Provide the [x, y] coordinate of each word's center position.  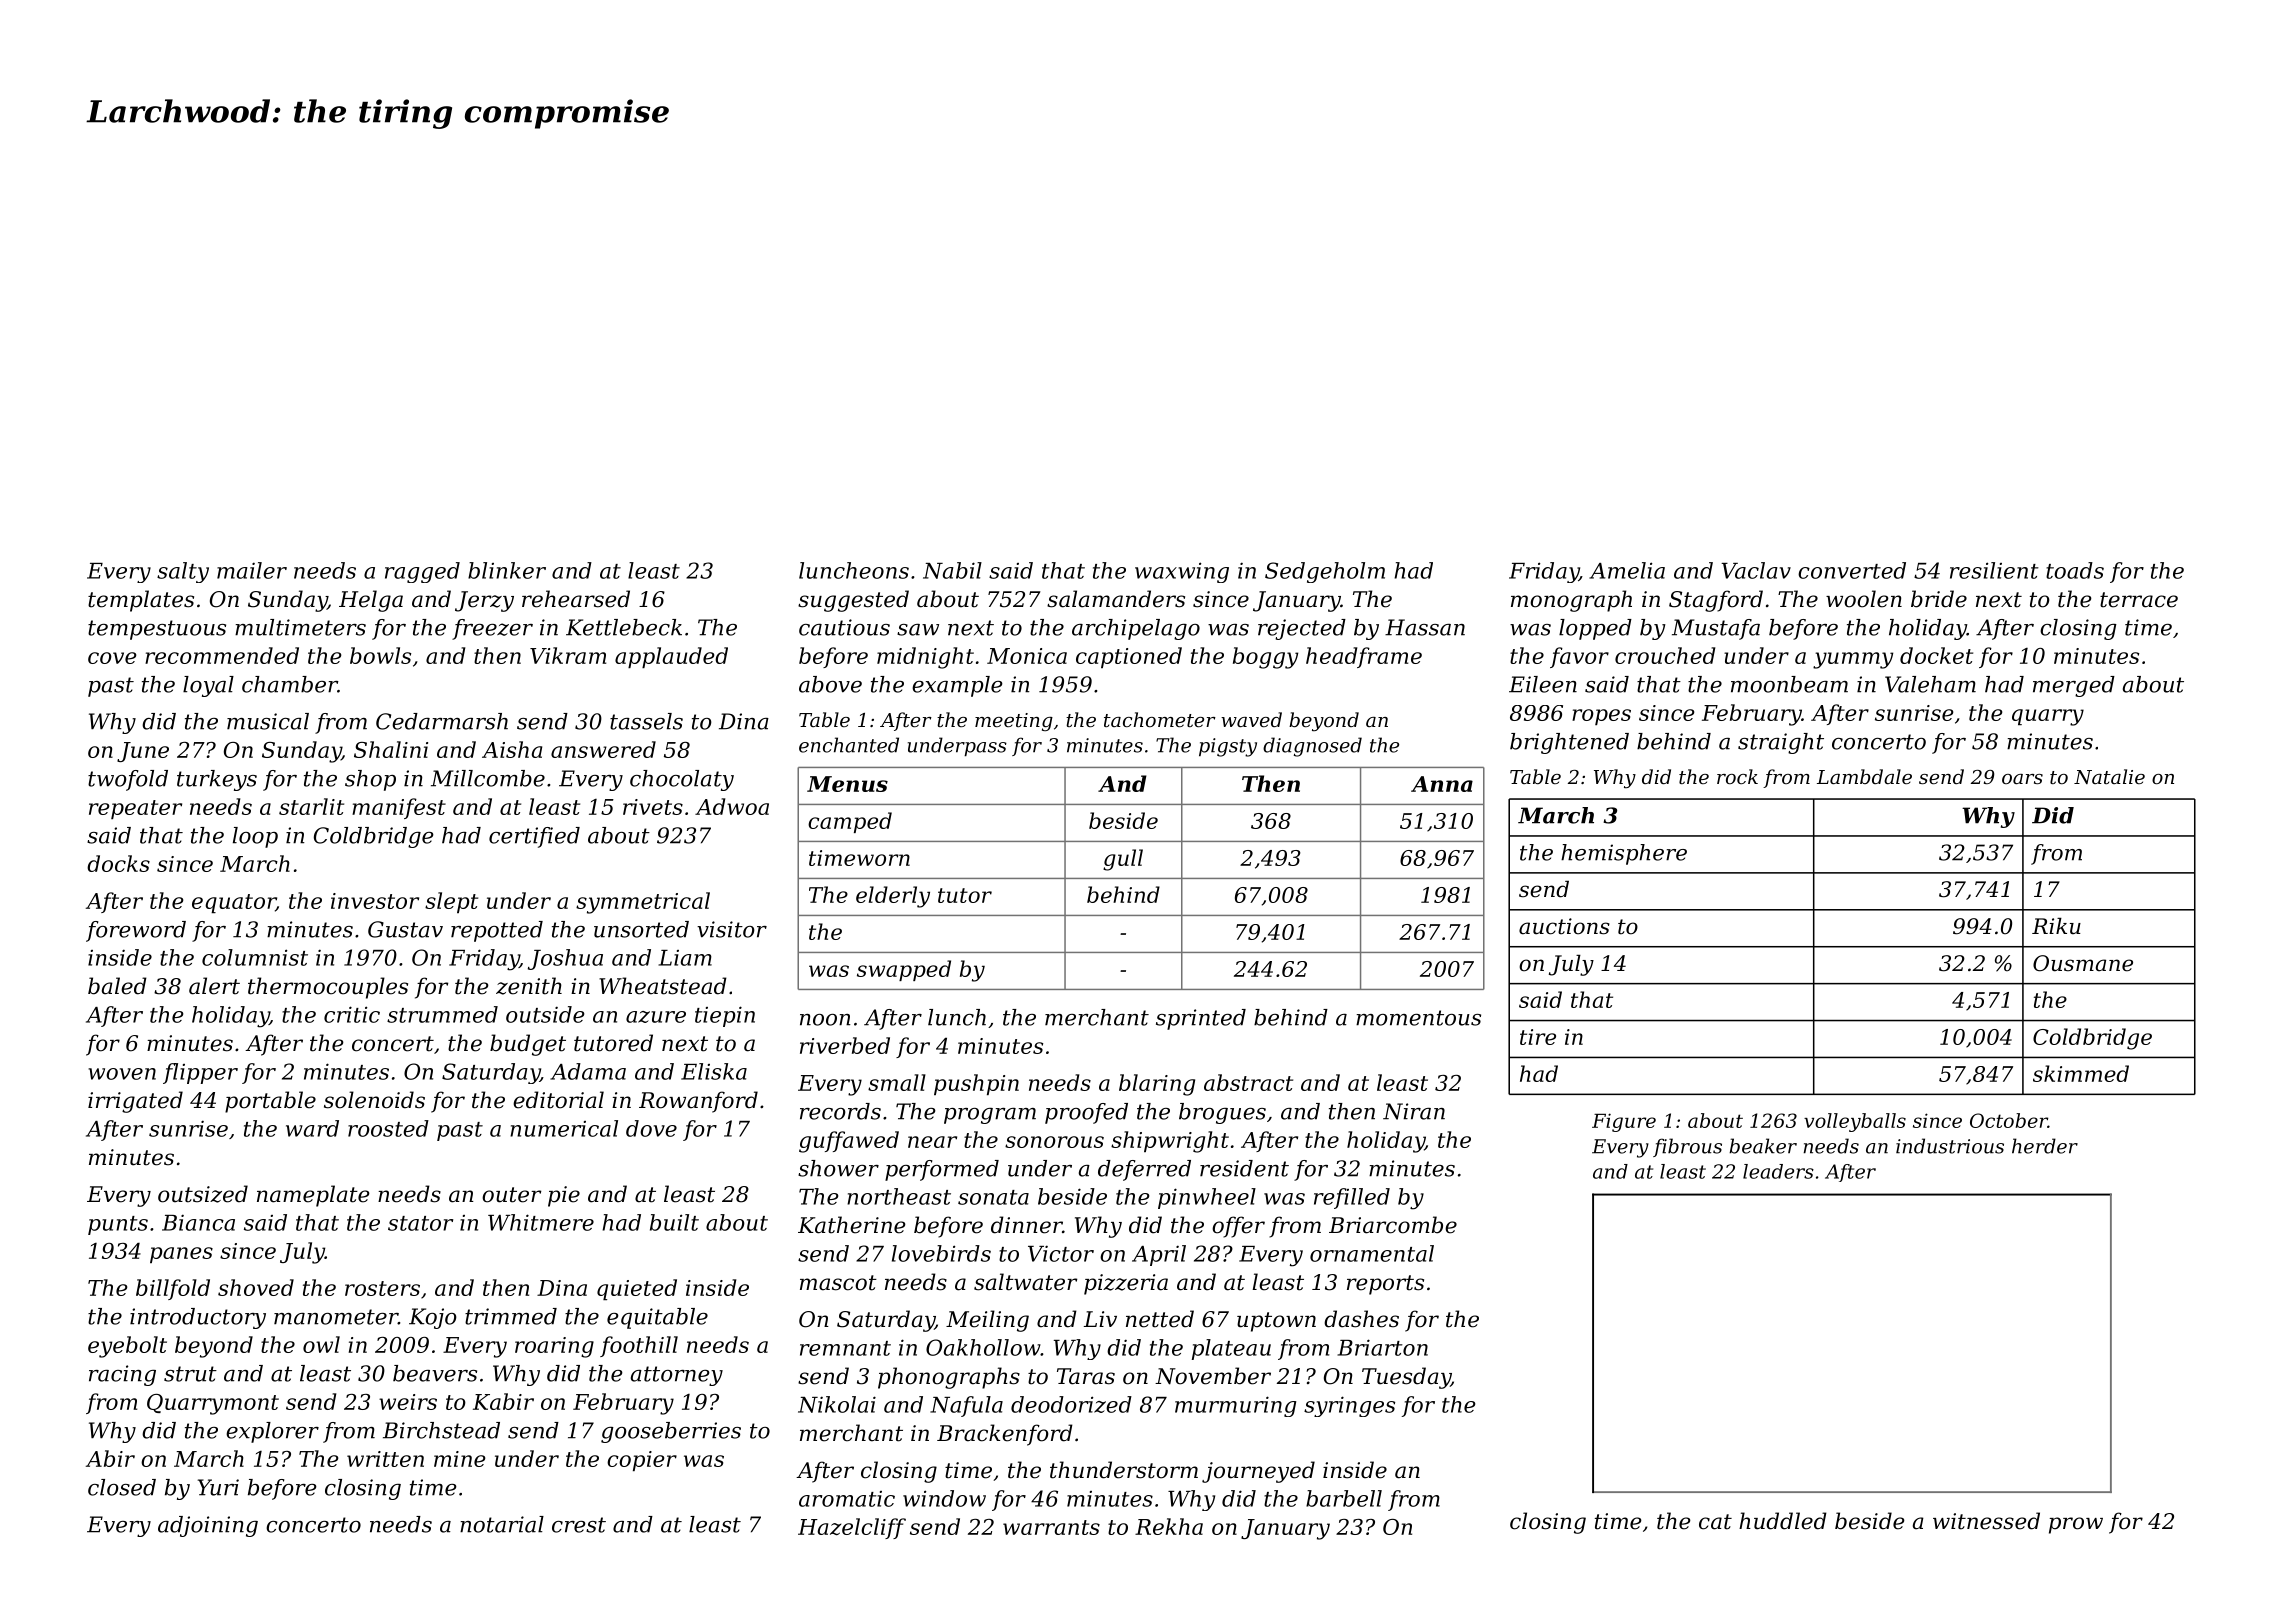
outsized [203, 1194]
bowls [380, 655]
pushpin [976, 1084]
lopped [1595, 629]
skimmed [2081, 1073]
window [944, 1498]
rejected [1302, 629]
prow [2076, 1525]
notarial [502, 1524]
